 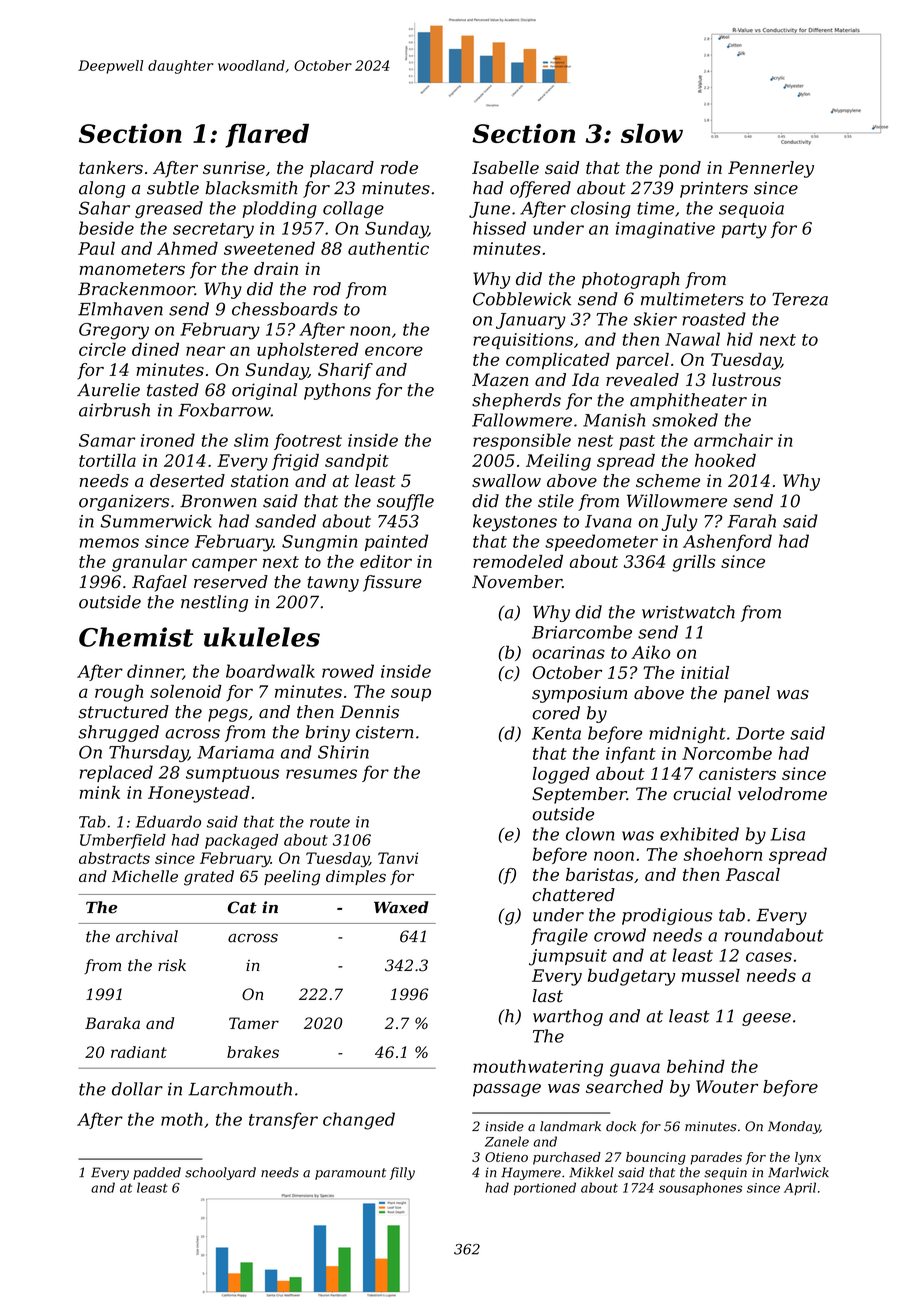 What do you see at coordinates (220, 1173) in the document?
I see `schoolyard` at bounding box center [220, 1173].
